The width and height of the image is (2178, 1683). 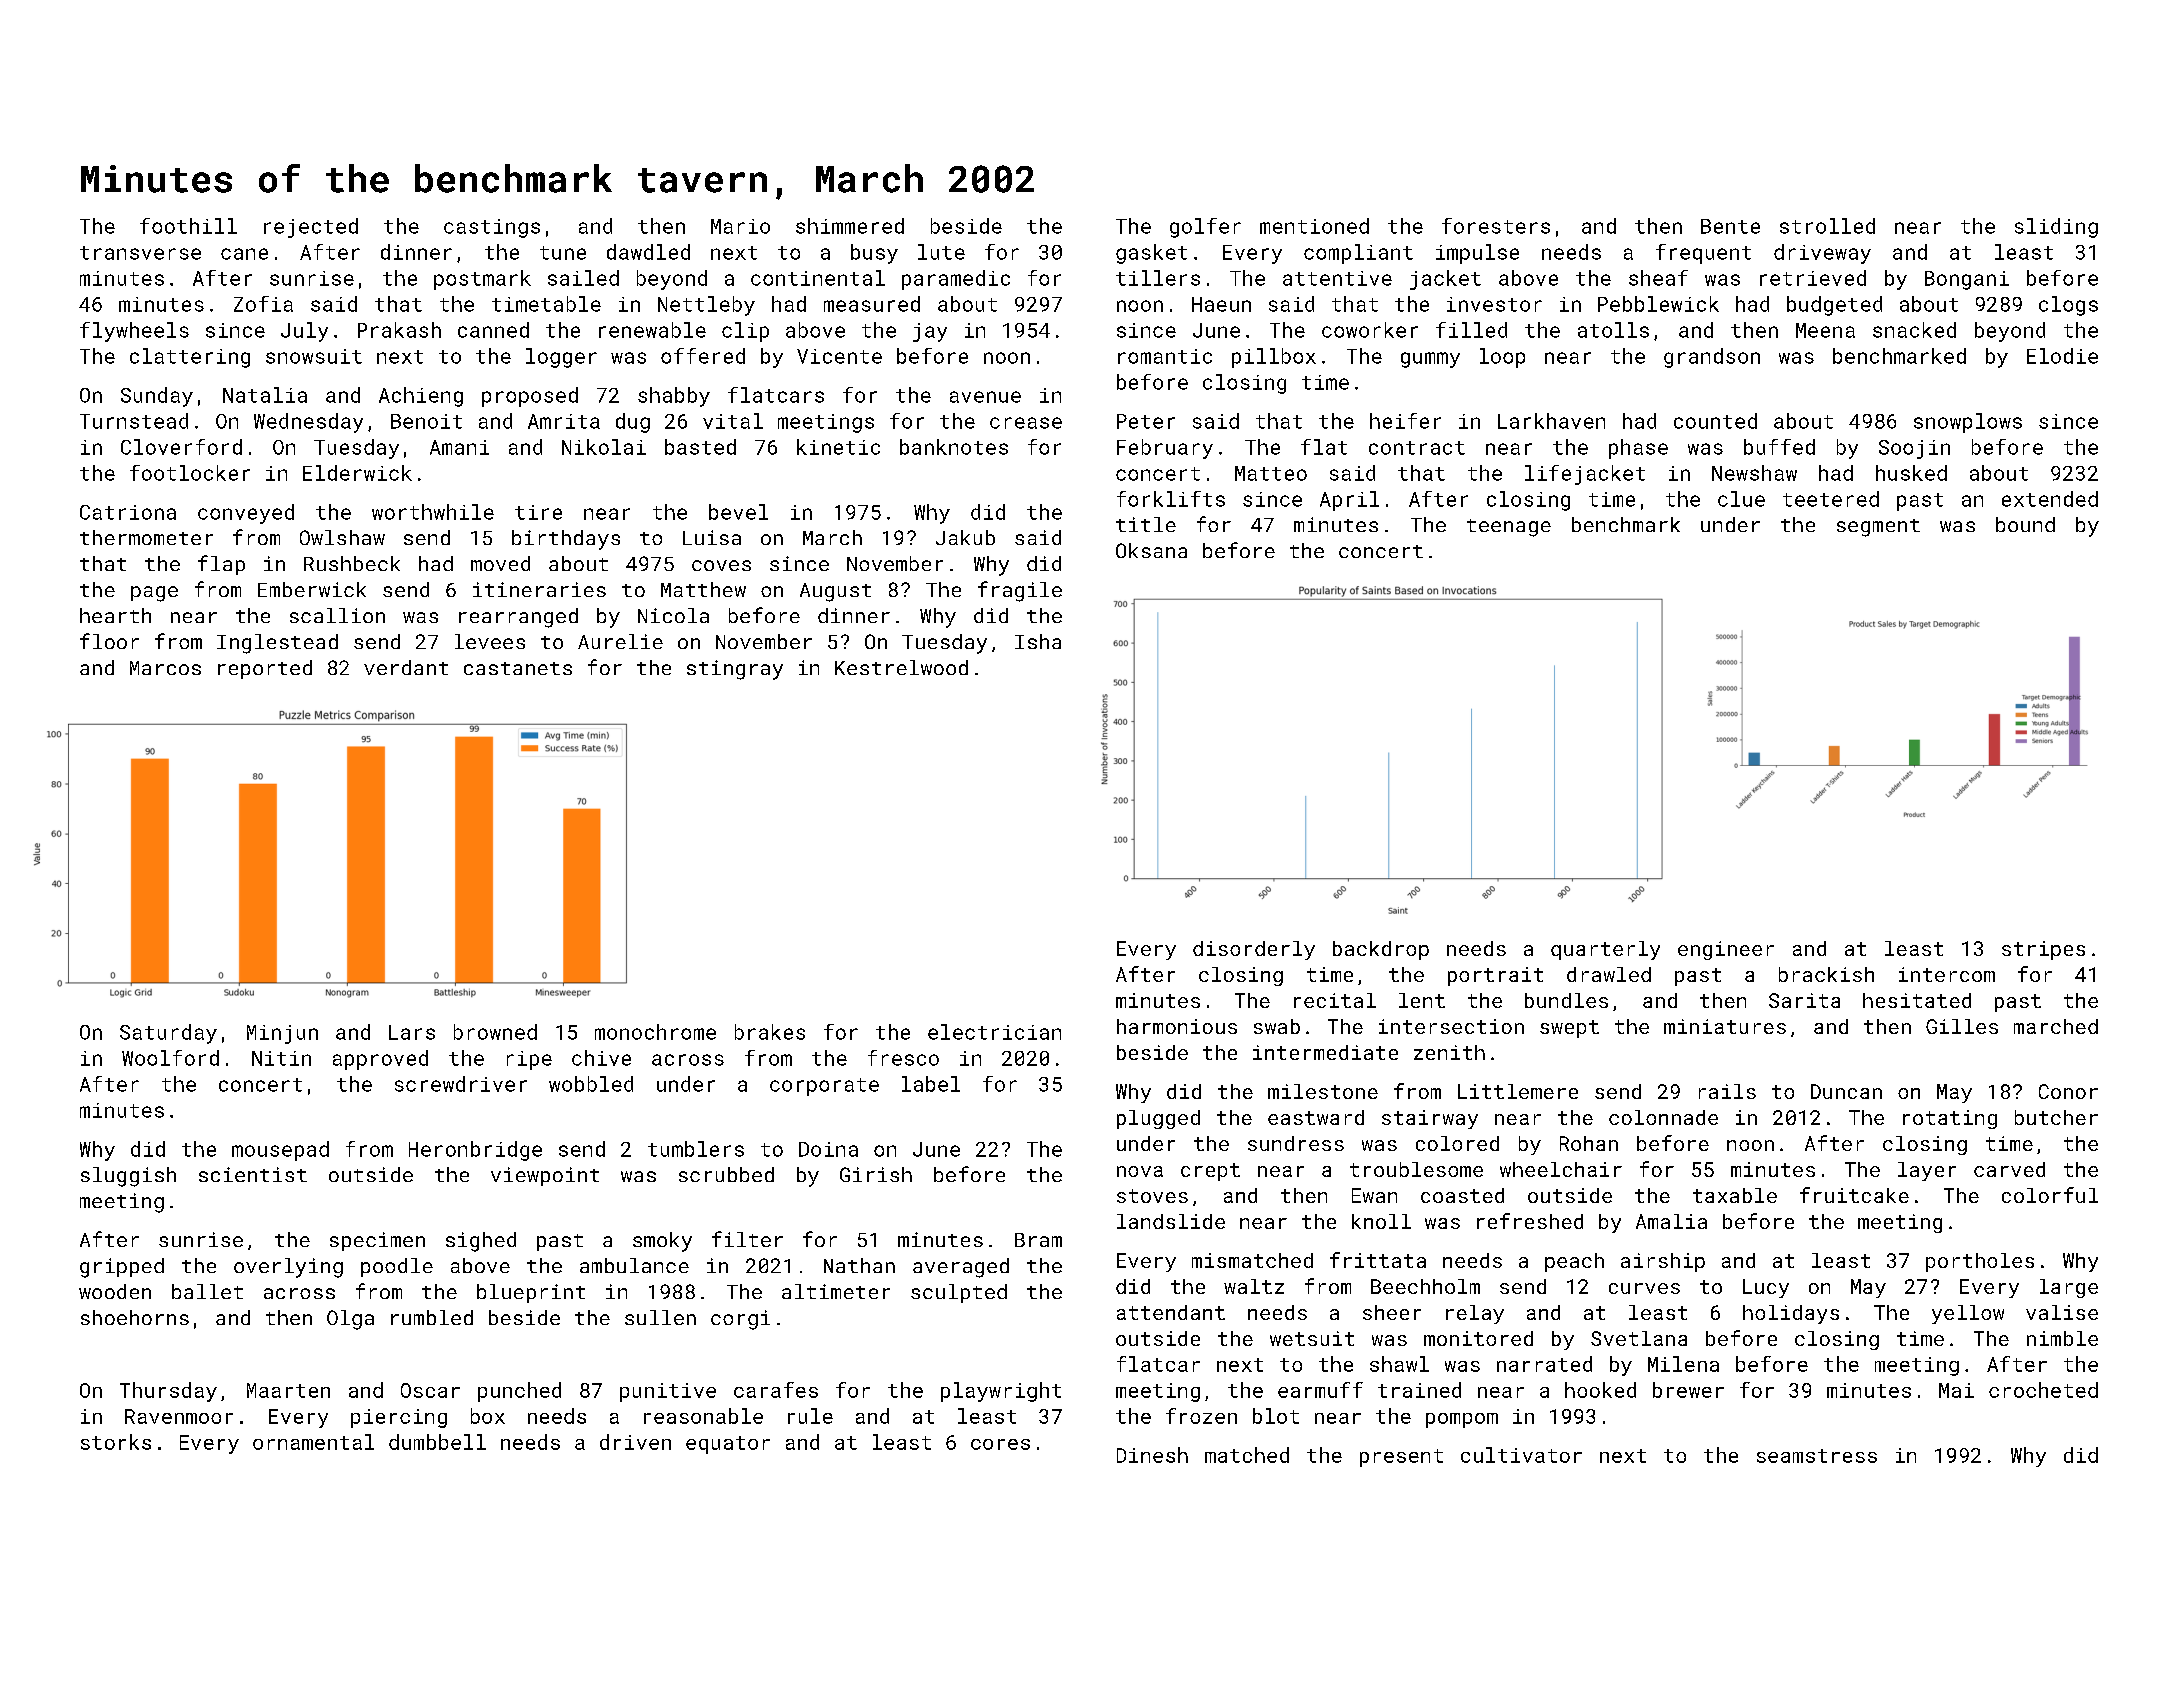 I want to click on foothill, so click(x=188, y=226).
